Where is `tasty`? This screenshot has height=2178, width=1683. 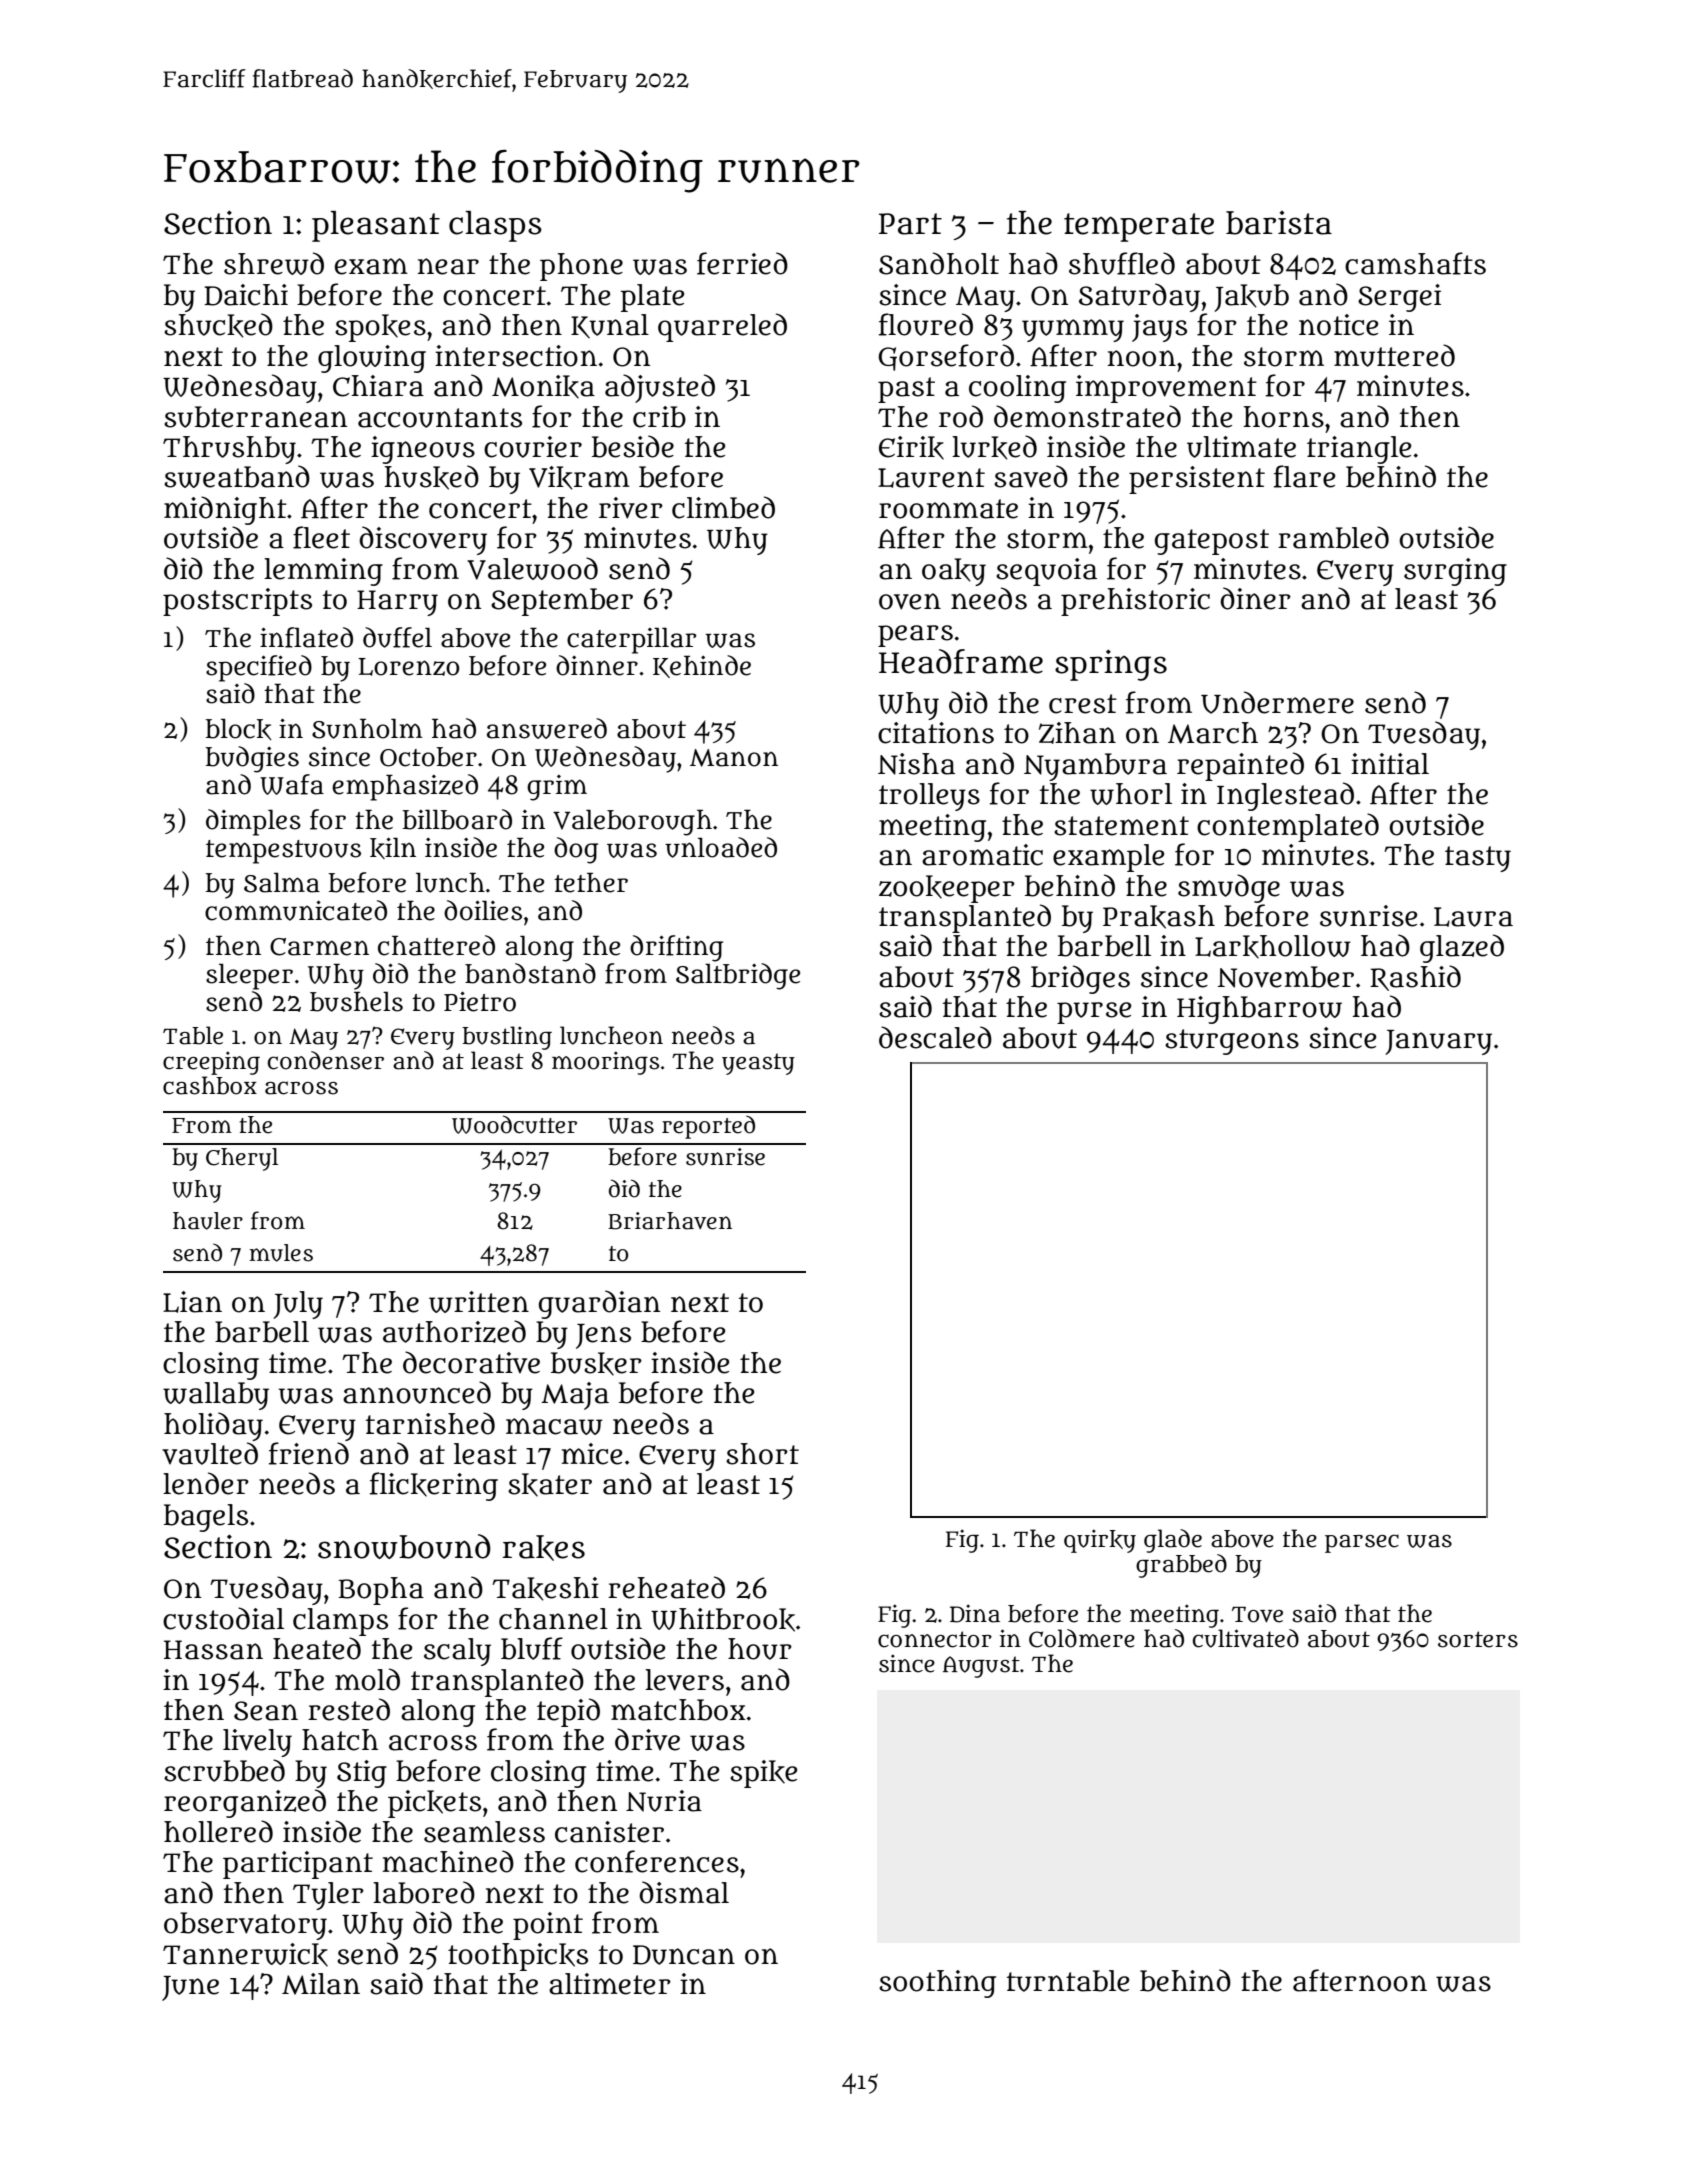
tasty is located at coordinates (1478, 859).
